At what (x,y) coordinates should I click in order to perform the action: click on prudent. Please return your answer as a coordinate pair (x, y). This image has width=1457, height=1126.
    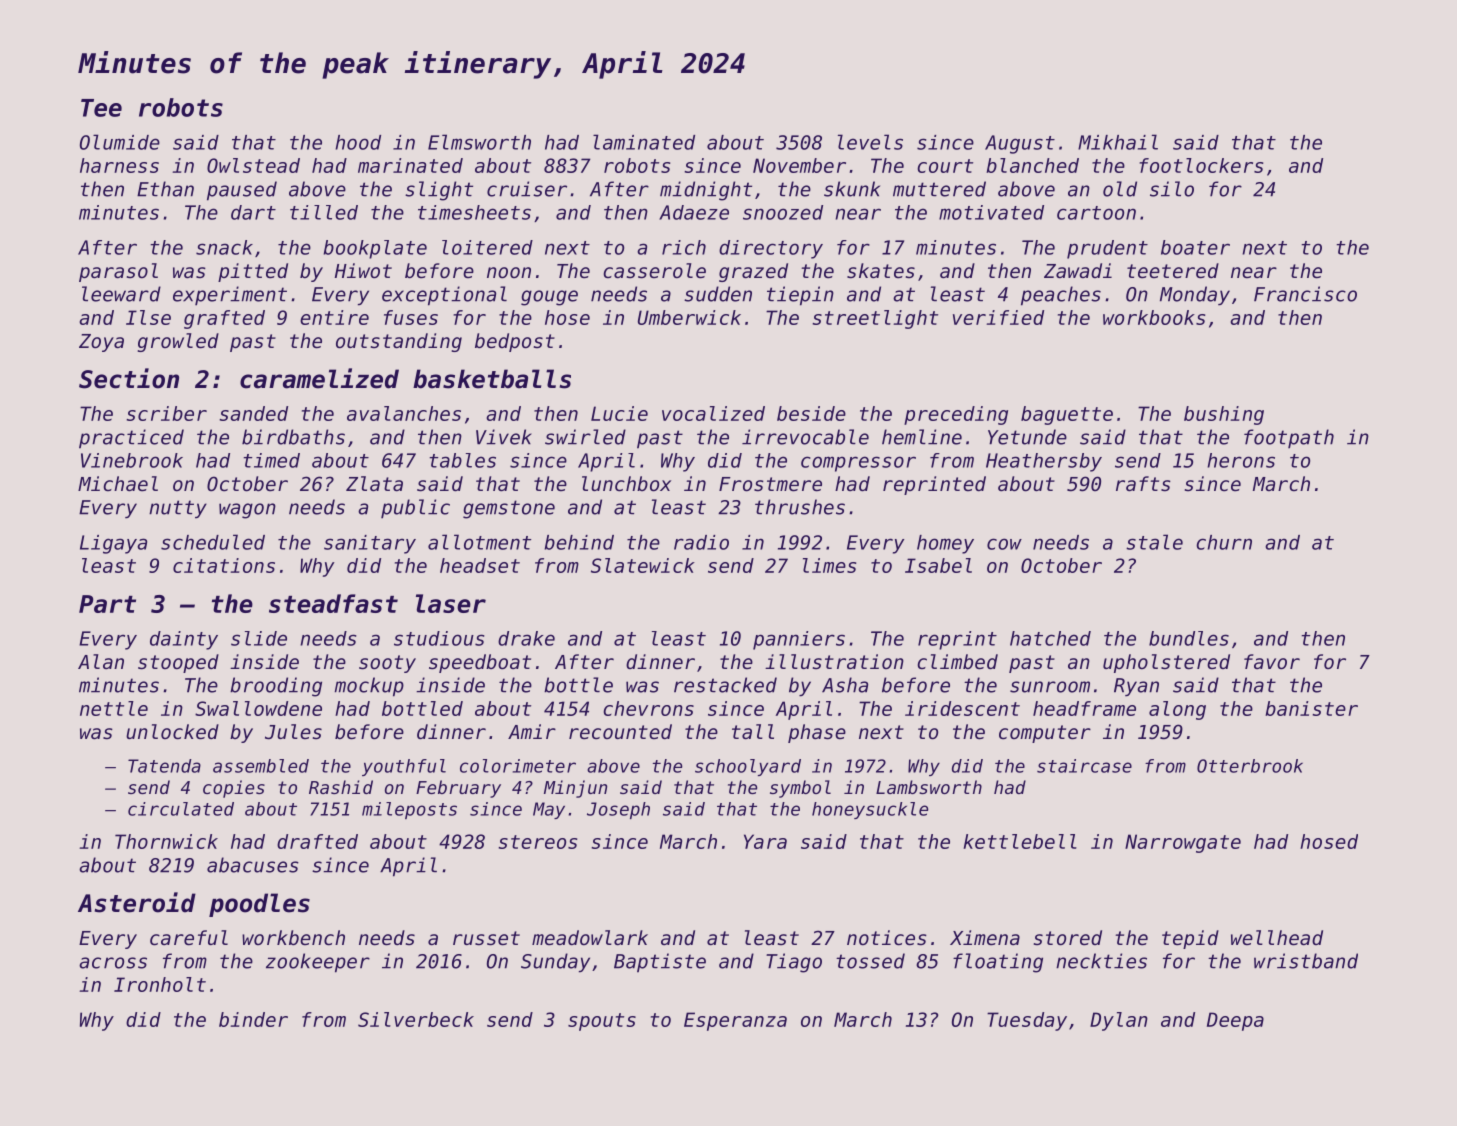
    Looking at the image, I should click on (1107, 249).
